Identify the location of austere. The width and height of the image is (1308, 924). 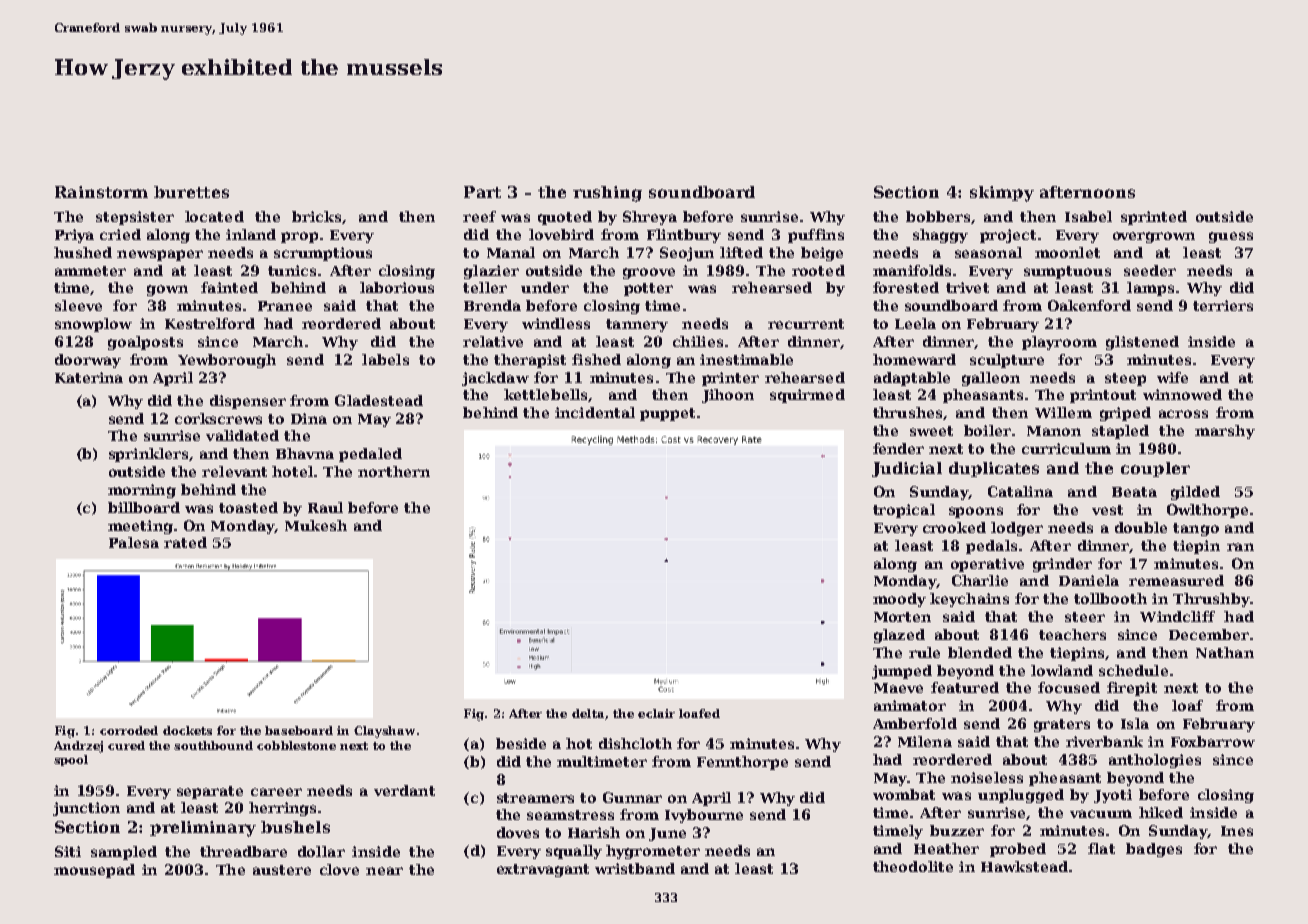
(282, 870).
